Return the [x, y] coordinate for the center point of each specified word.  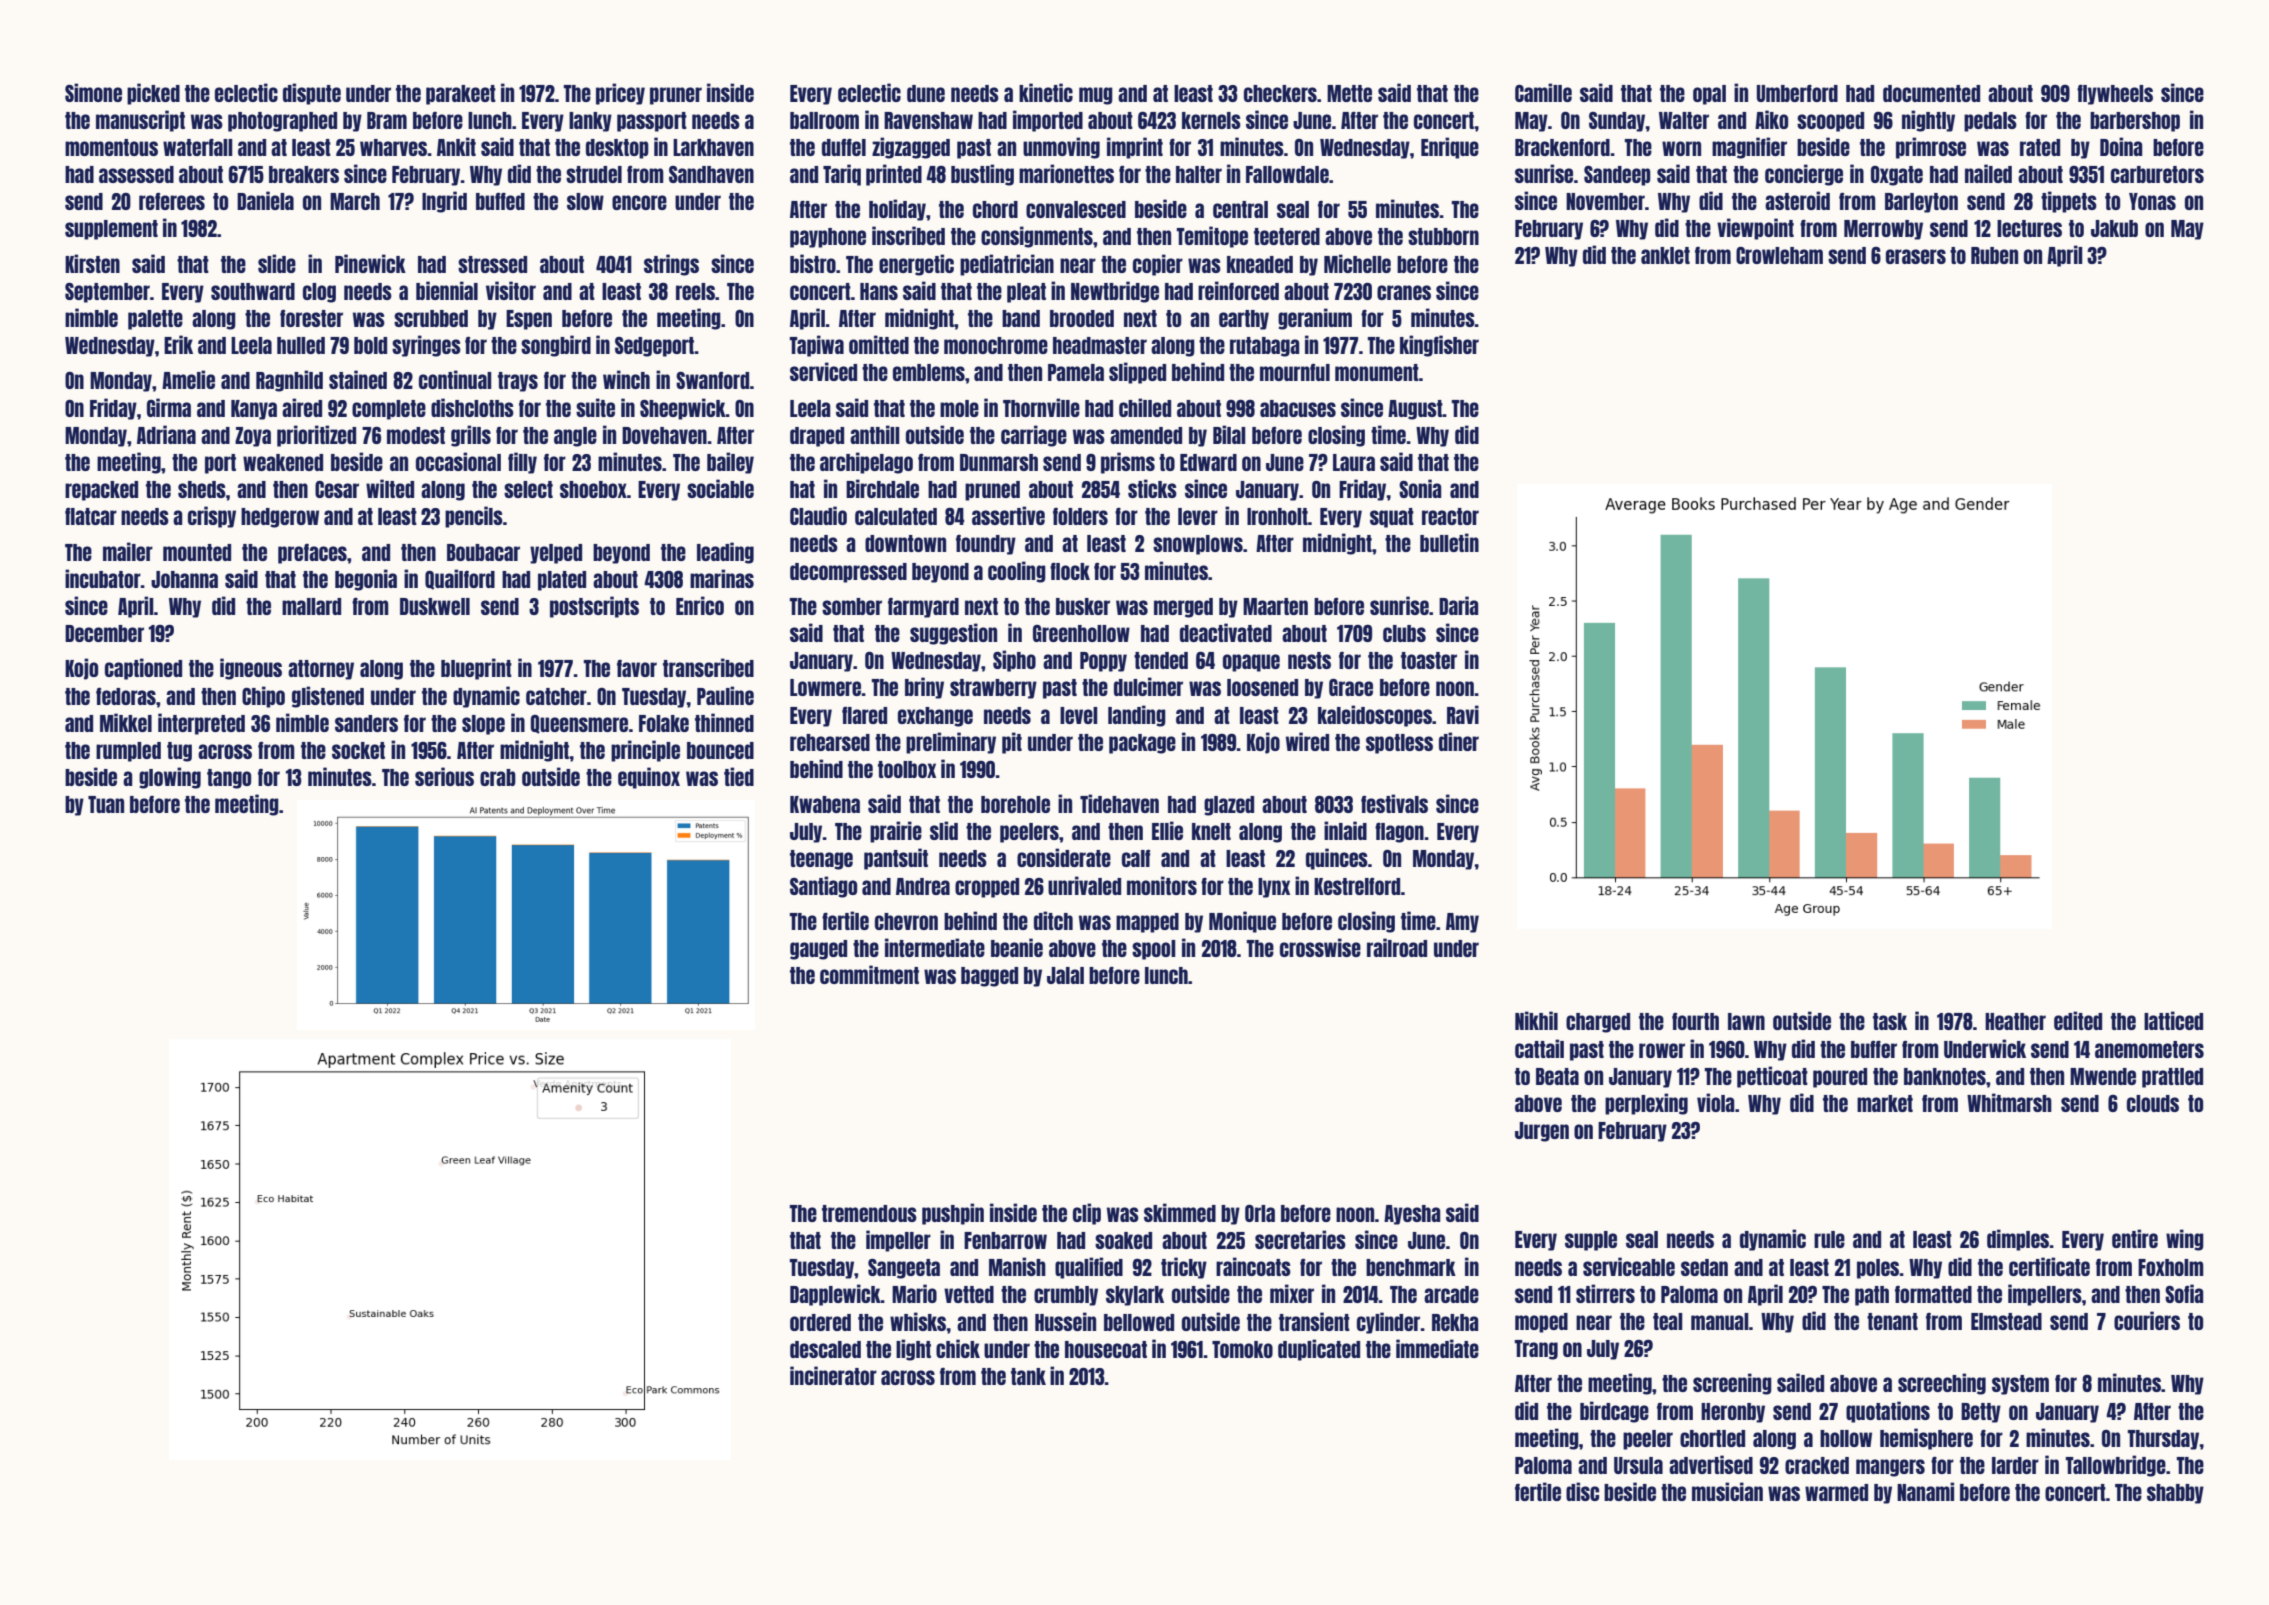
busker [1083, 606]
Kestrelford [1357, 886]
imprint [1135, 148]
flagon [1399, 832]
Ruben [1994, 255]
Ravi [1463, 714]
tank [1028, 1376]
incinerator [833, 1375]
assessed [136, 174]
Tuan [106, 804]
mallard [311, 606]
